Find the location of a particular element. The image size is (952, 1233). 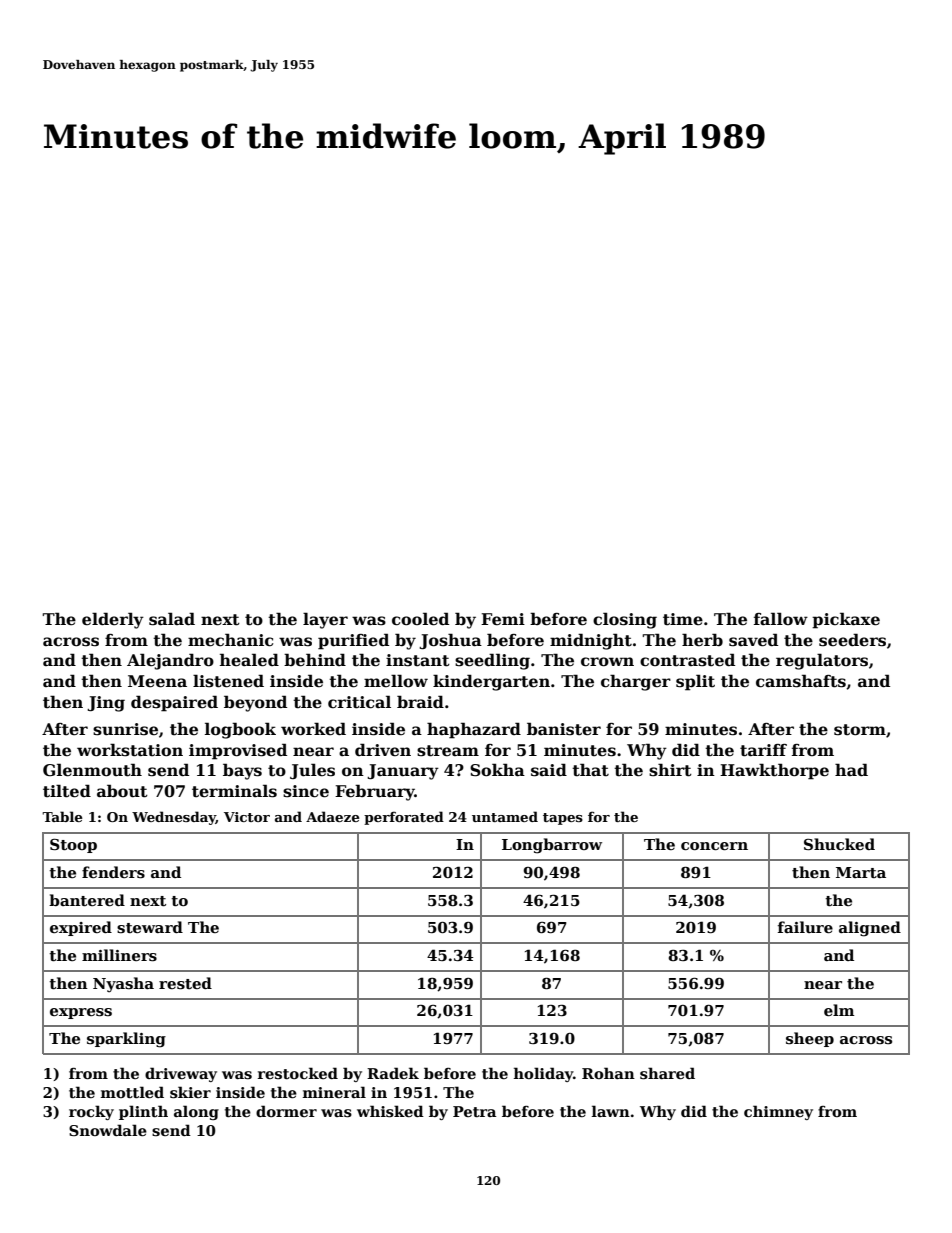

saved is located at coordinates (753, 640).
